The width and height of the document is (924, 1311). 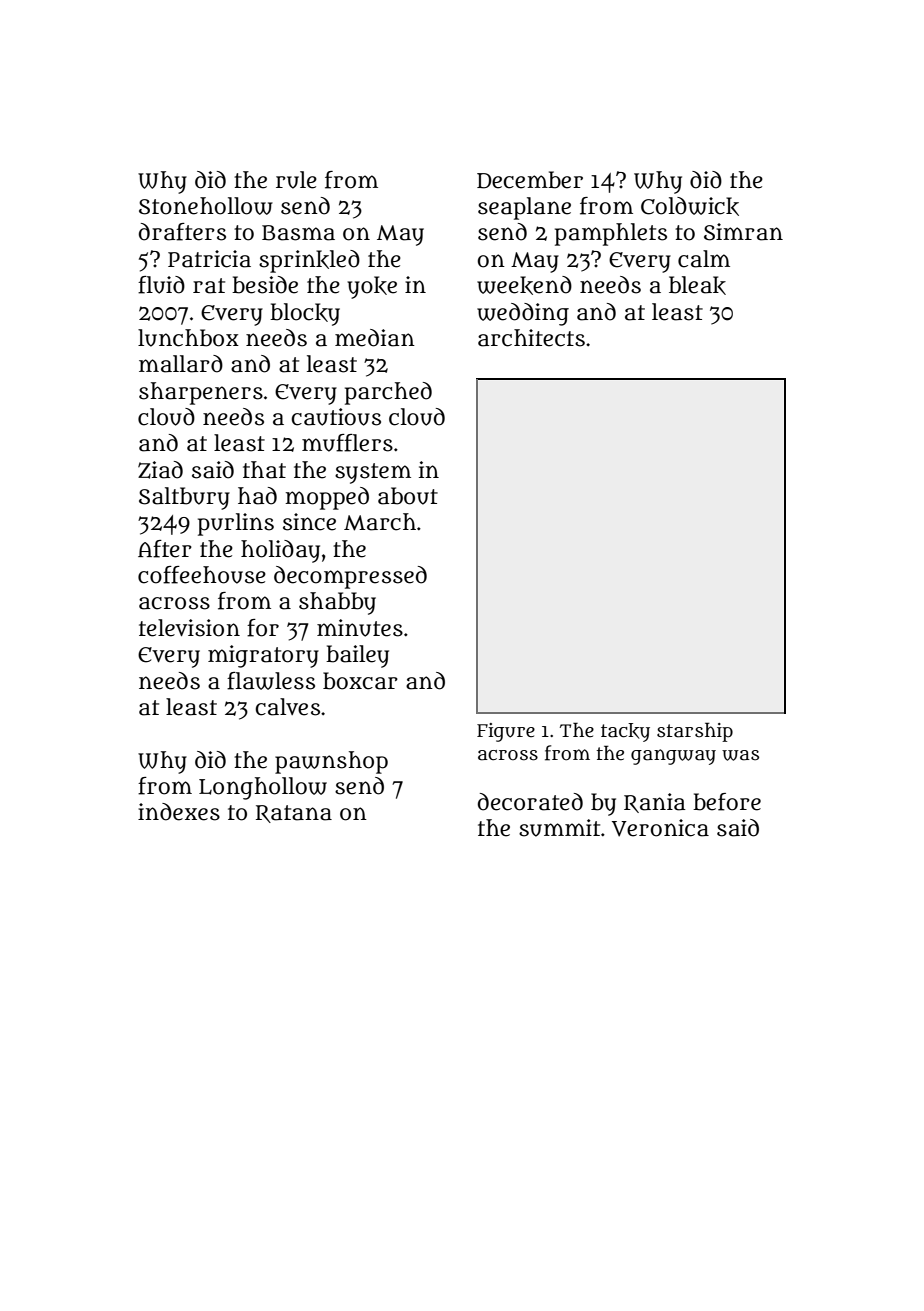 What do you see at coordinates (380, 522) in the document?
I see `March` at bounding box center [380, 522].
